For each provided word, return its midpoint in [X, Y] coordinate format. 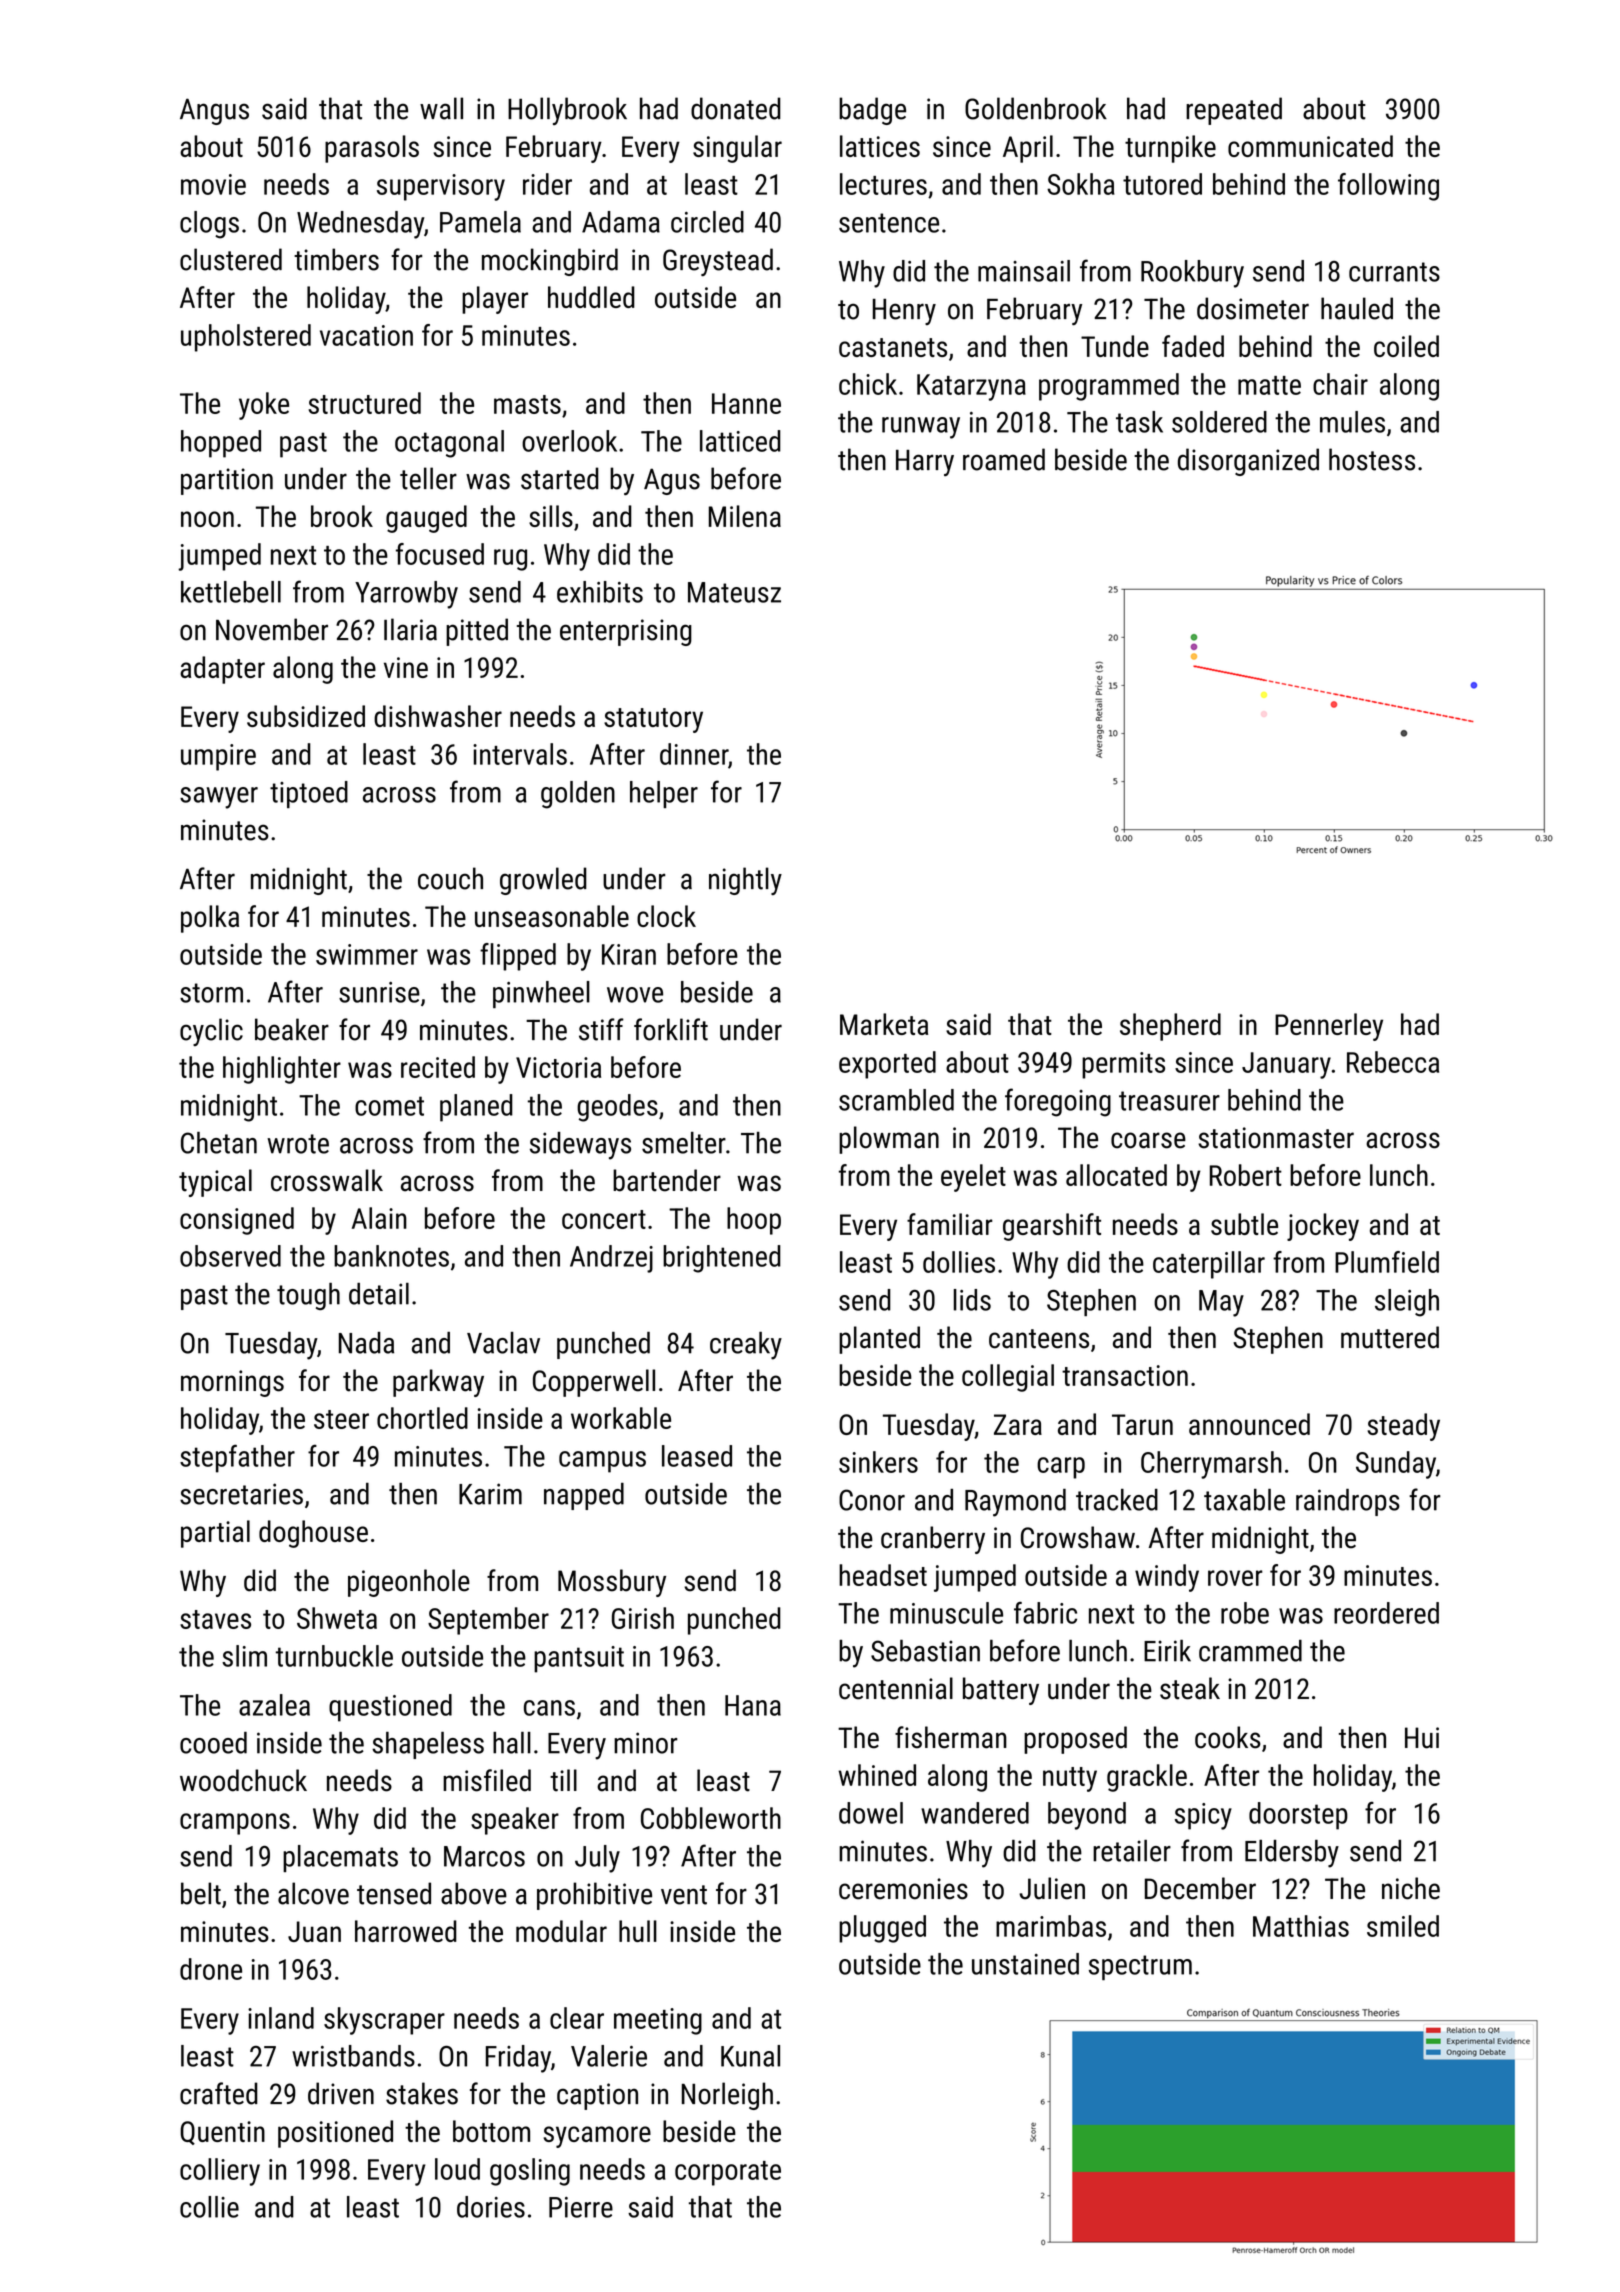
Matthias [1301, 1926]
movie [213, 184]
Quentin [222, 2133]
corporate [728, 2173]
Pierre [581, 2207]
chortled [422, 1418]
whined [877, 1775]
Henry [904, 312]
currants [1394, 272]
